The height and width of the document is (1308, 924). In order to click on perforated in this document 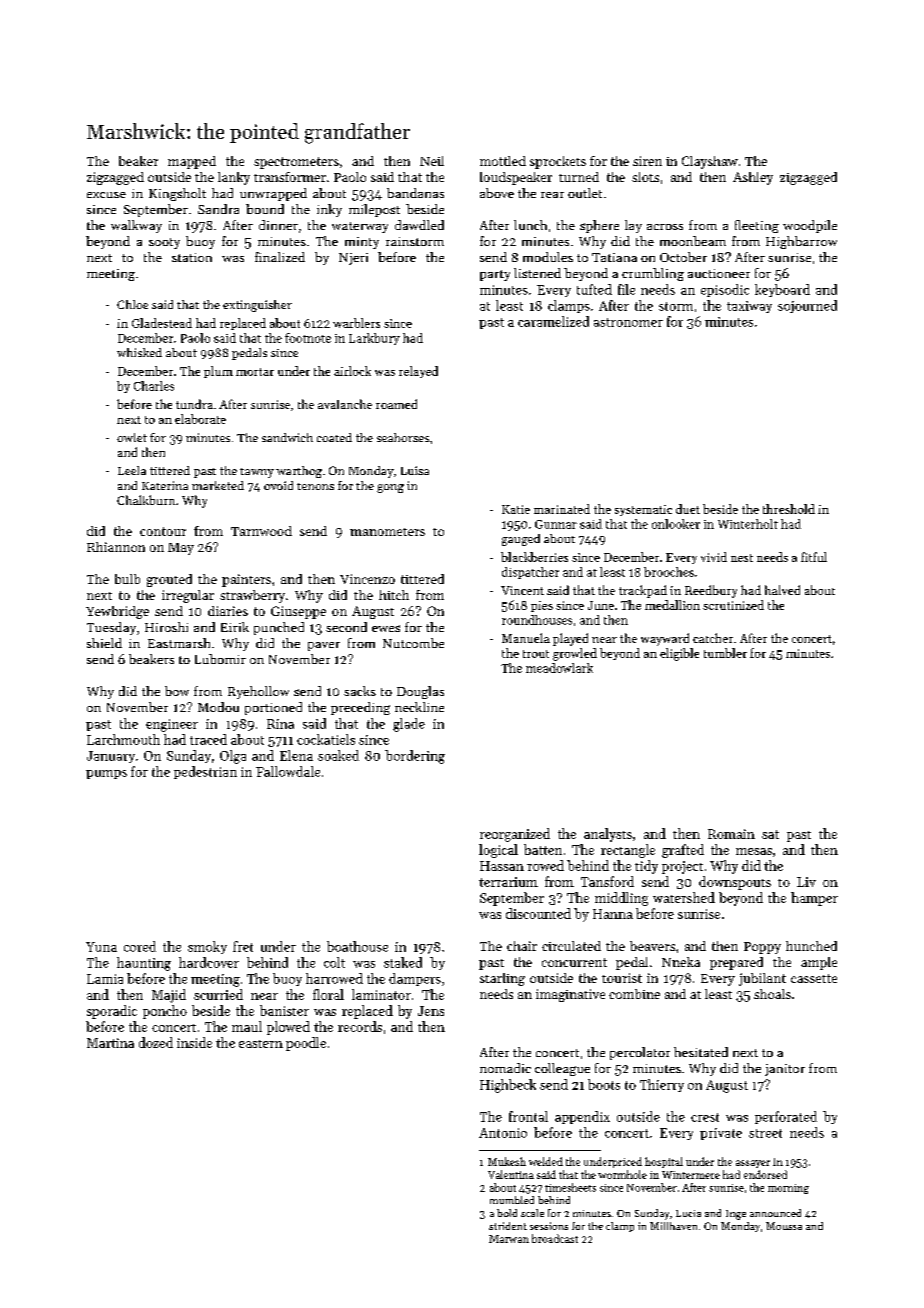, I will do `click(786, 1117)`.
